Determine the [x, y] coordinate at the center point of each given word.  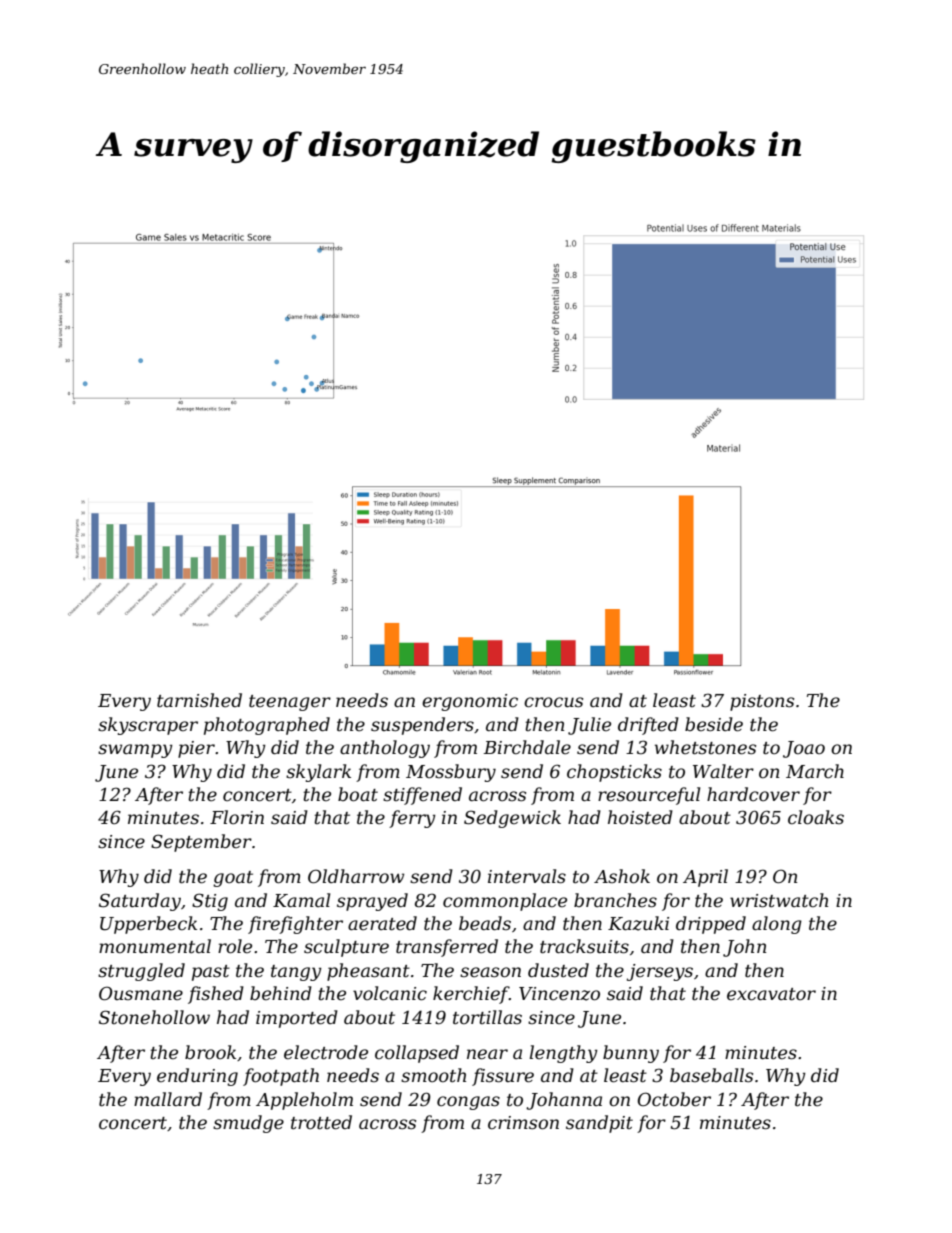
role [235, 946]
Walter [723, 771]
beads [485, 923]
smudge [248, 1124]
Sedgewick [512, 819]
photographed [267, 726]
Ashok [622, 876]
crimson [523, 1123]
